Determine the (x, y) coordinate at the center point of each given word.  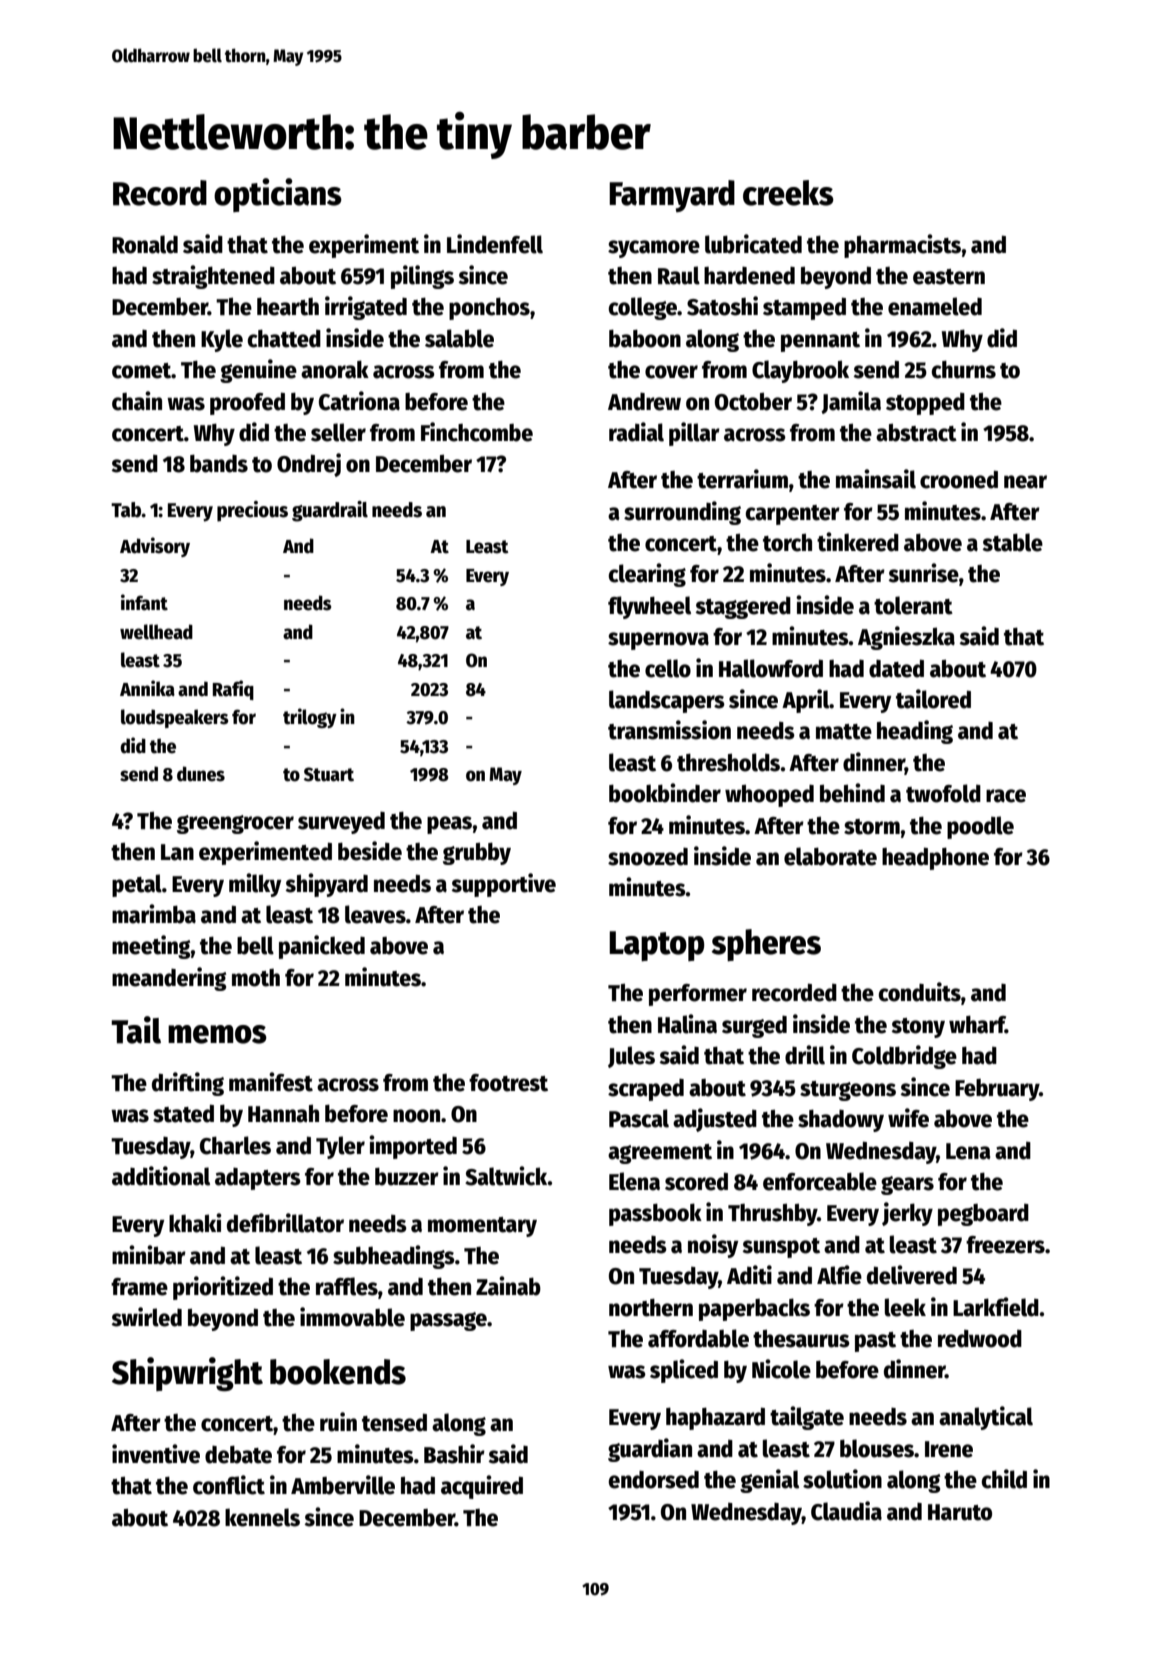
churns (964, 369)
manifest (271, 1082)
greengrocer (235, 824)
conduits (920, 992)
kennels (262, 1517)
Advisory (155, 547)
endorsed (654, 1480)
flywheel (649, 607)
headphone (935, 858)
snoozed (648, 857)
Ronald (145, 244)
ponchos (489, 308)
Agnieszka (906, 638)
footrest (508, 1083)
